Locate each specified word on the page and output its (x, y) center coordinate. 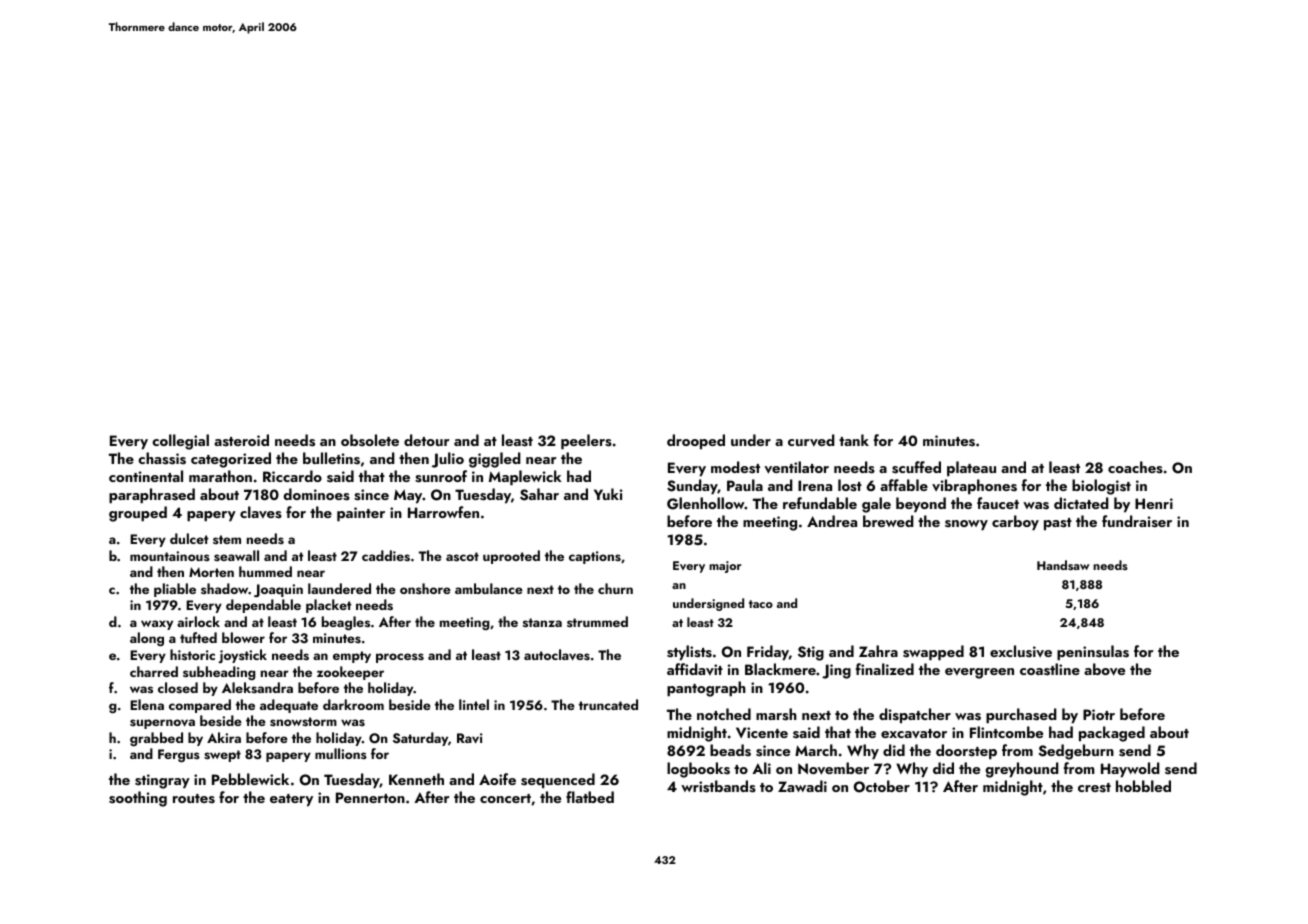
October (882, 786)
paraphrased (152, 495)
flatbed (590, 797)
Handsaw (1063, 565)
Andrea (832, 521)
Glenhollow (706, 503)
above (1104, 669)
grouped (138, 514)
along (147, 639)
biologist (1101, 487)
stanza (542, 622)
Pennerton (370, 797)
